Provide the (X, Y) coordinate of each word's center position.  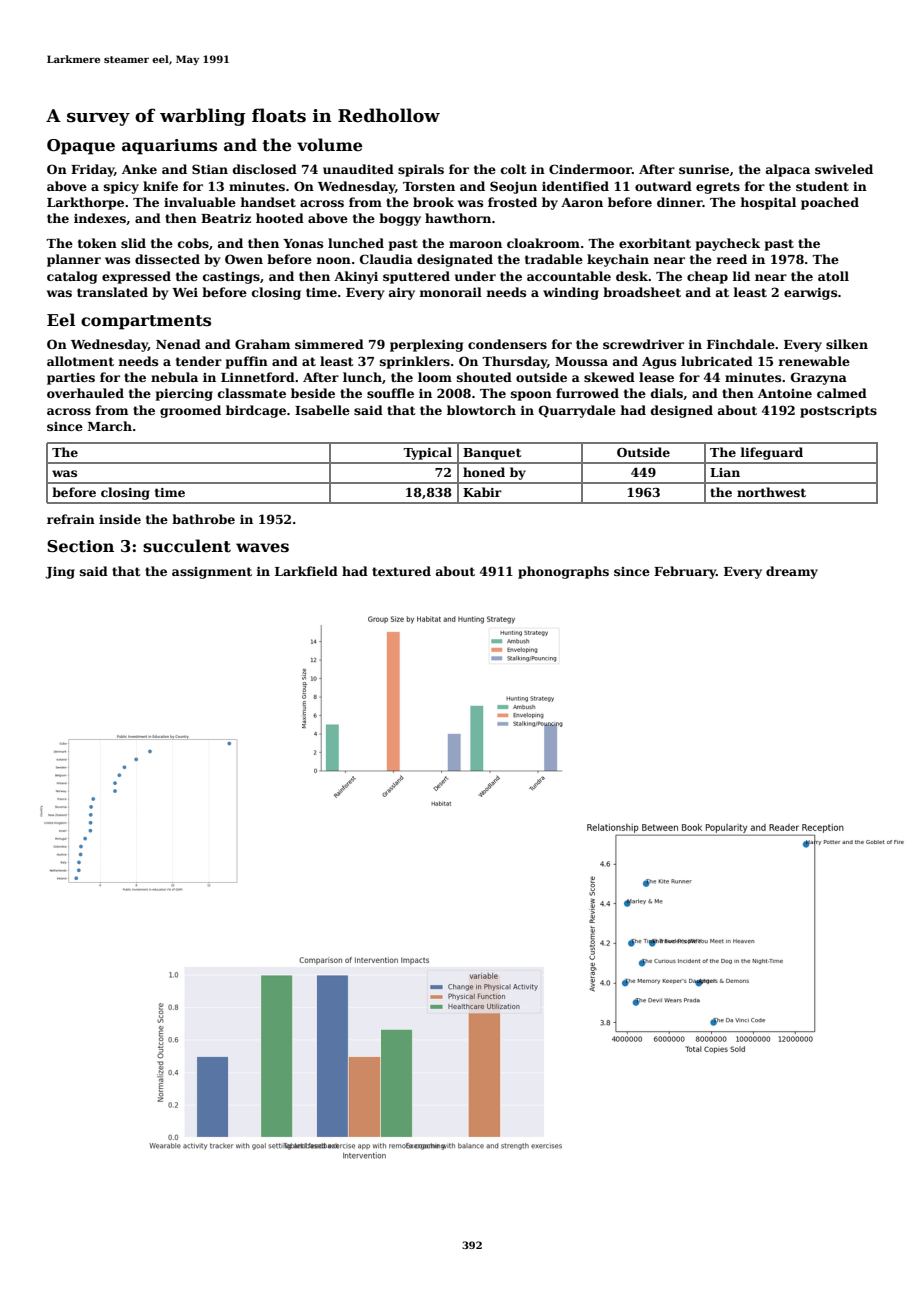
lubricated (717, 361)
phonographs (563, 572)
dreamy (792, 572)
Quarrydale (577, 411)
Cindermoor (590, 169)
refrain (71, 519)
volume (329, 145)
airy (402, 293)
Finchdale (741, 344)
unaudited (358, 169)
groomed (190, 411)
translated (112, 292)
